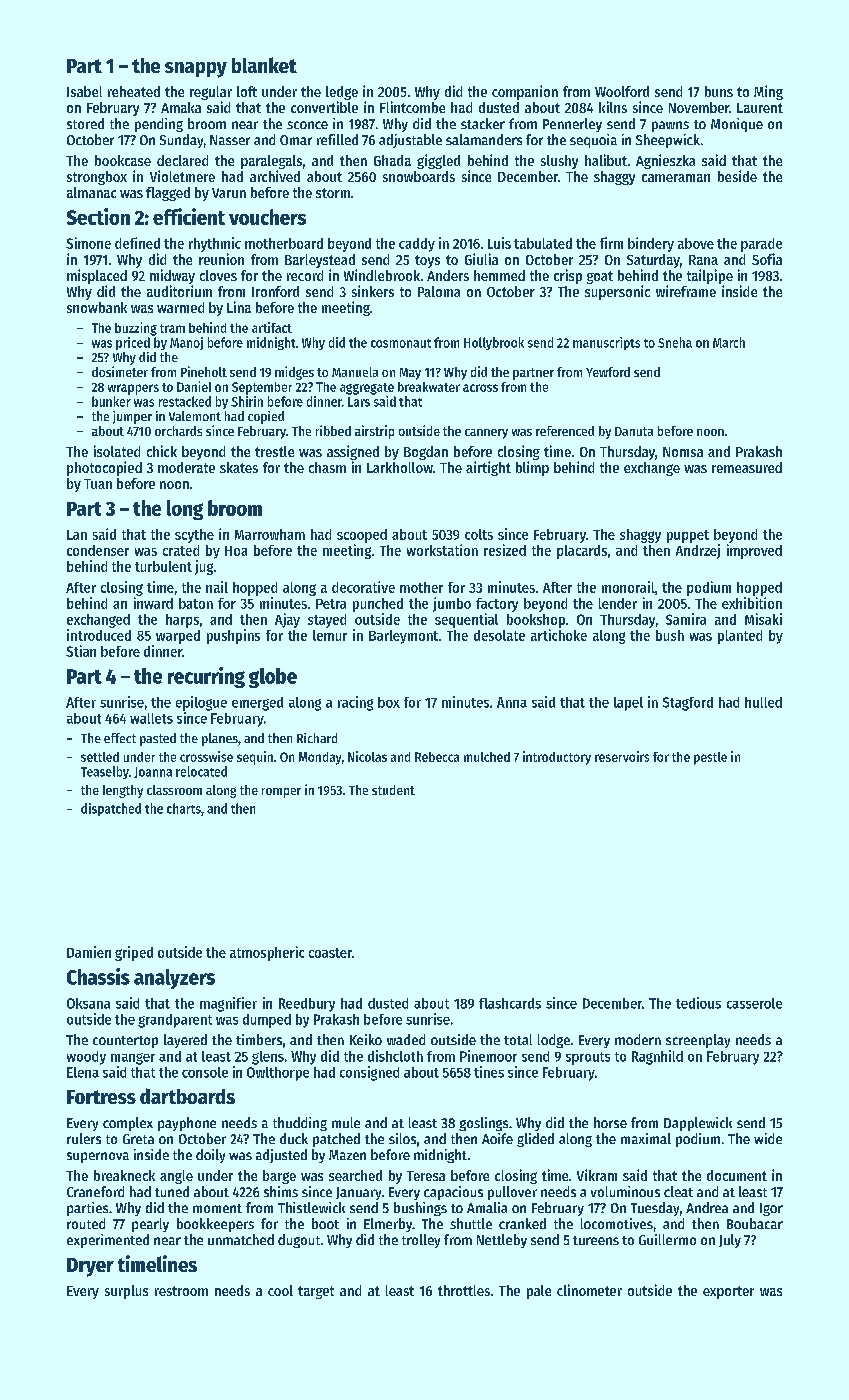 The height and width of the screenshot is (1400, 849). Describe the element at coordinates (497, 1138) in the screenshot. I see `Aoife` at that location.
